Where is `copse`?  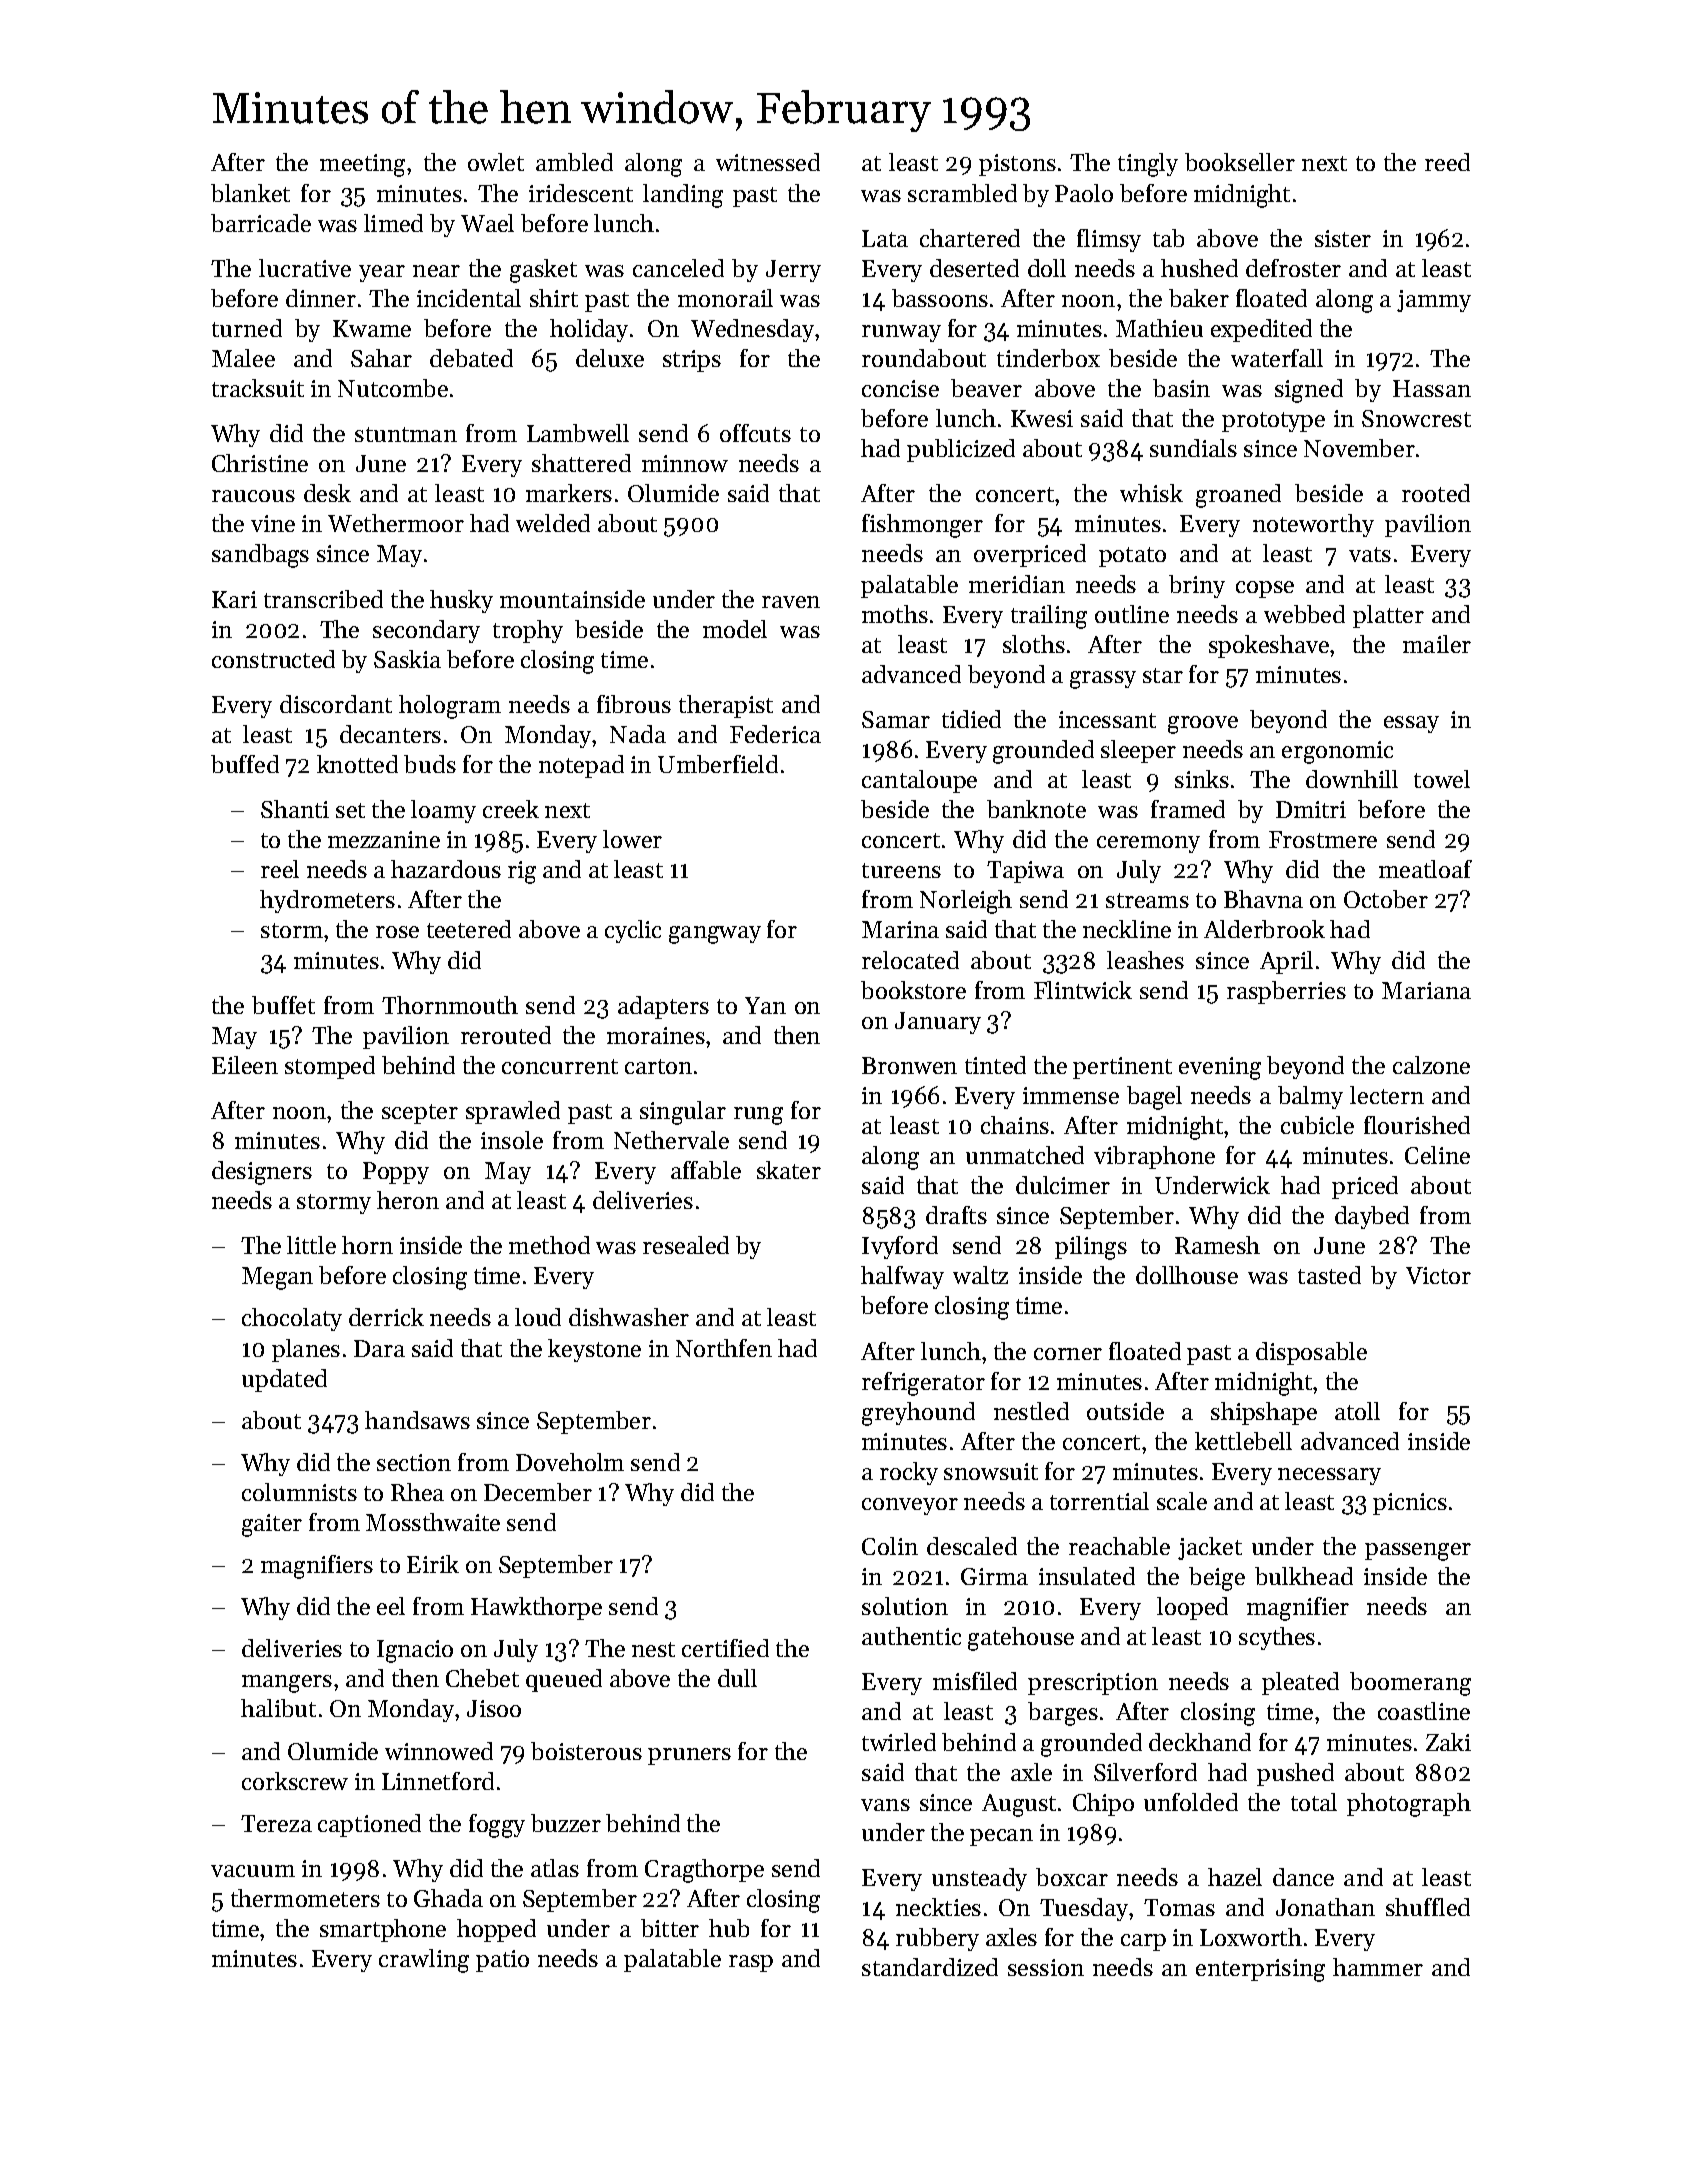
copse is located at coordinates (1265, 589).
